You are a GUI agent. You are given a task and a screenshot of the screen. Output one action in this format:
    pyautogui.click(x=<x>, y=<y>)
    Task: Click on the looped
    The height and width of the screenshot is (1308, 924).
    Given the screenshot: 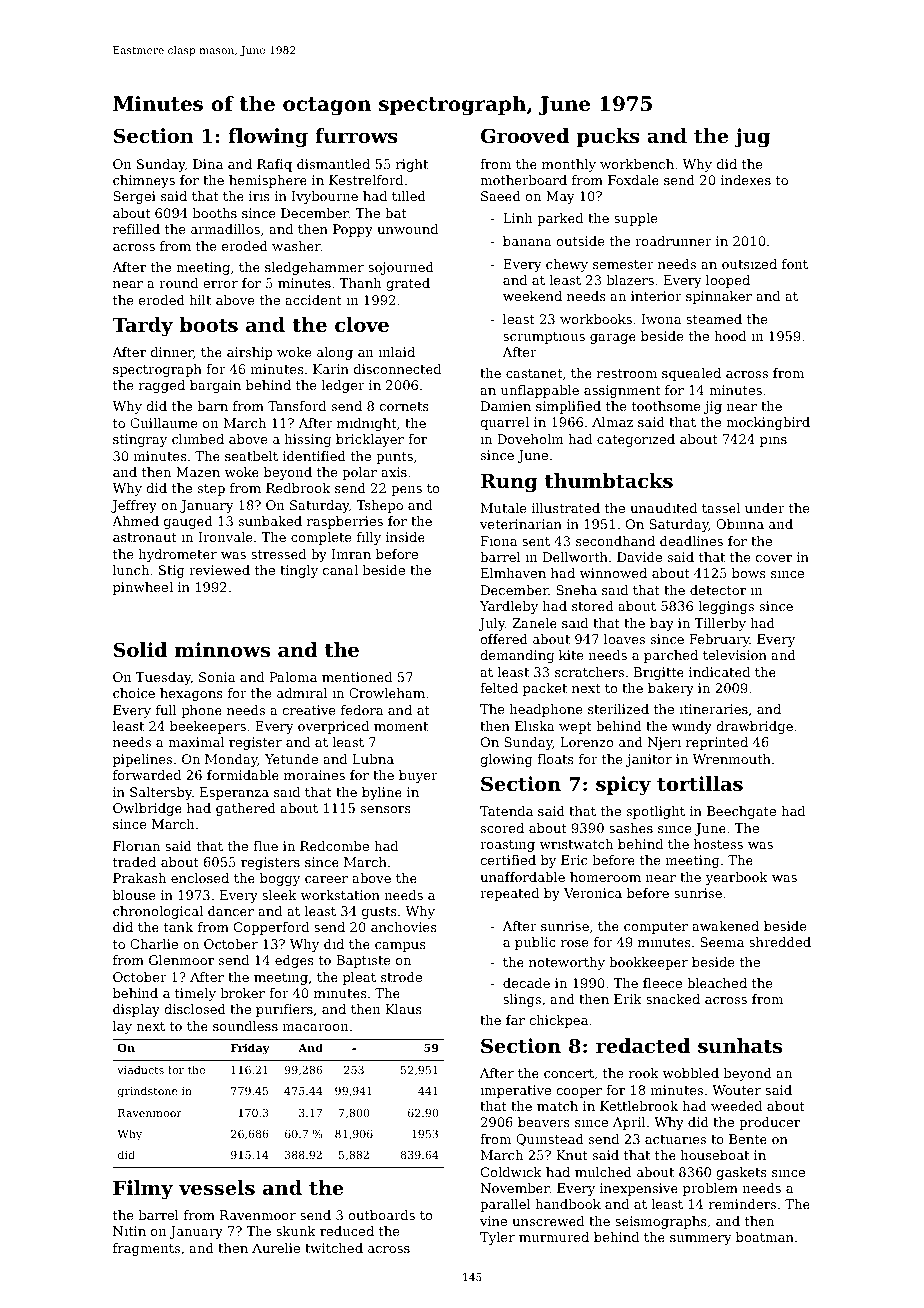 What is the action you would take?
    pyautogui.click(x=728, y=281)
